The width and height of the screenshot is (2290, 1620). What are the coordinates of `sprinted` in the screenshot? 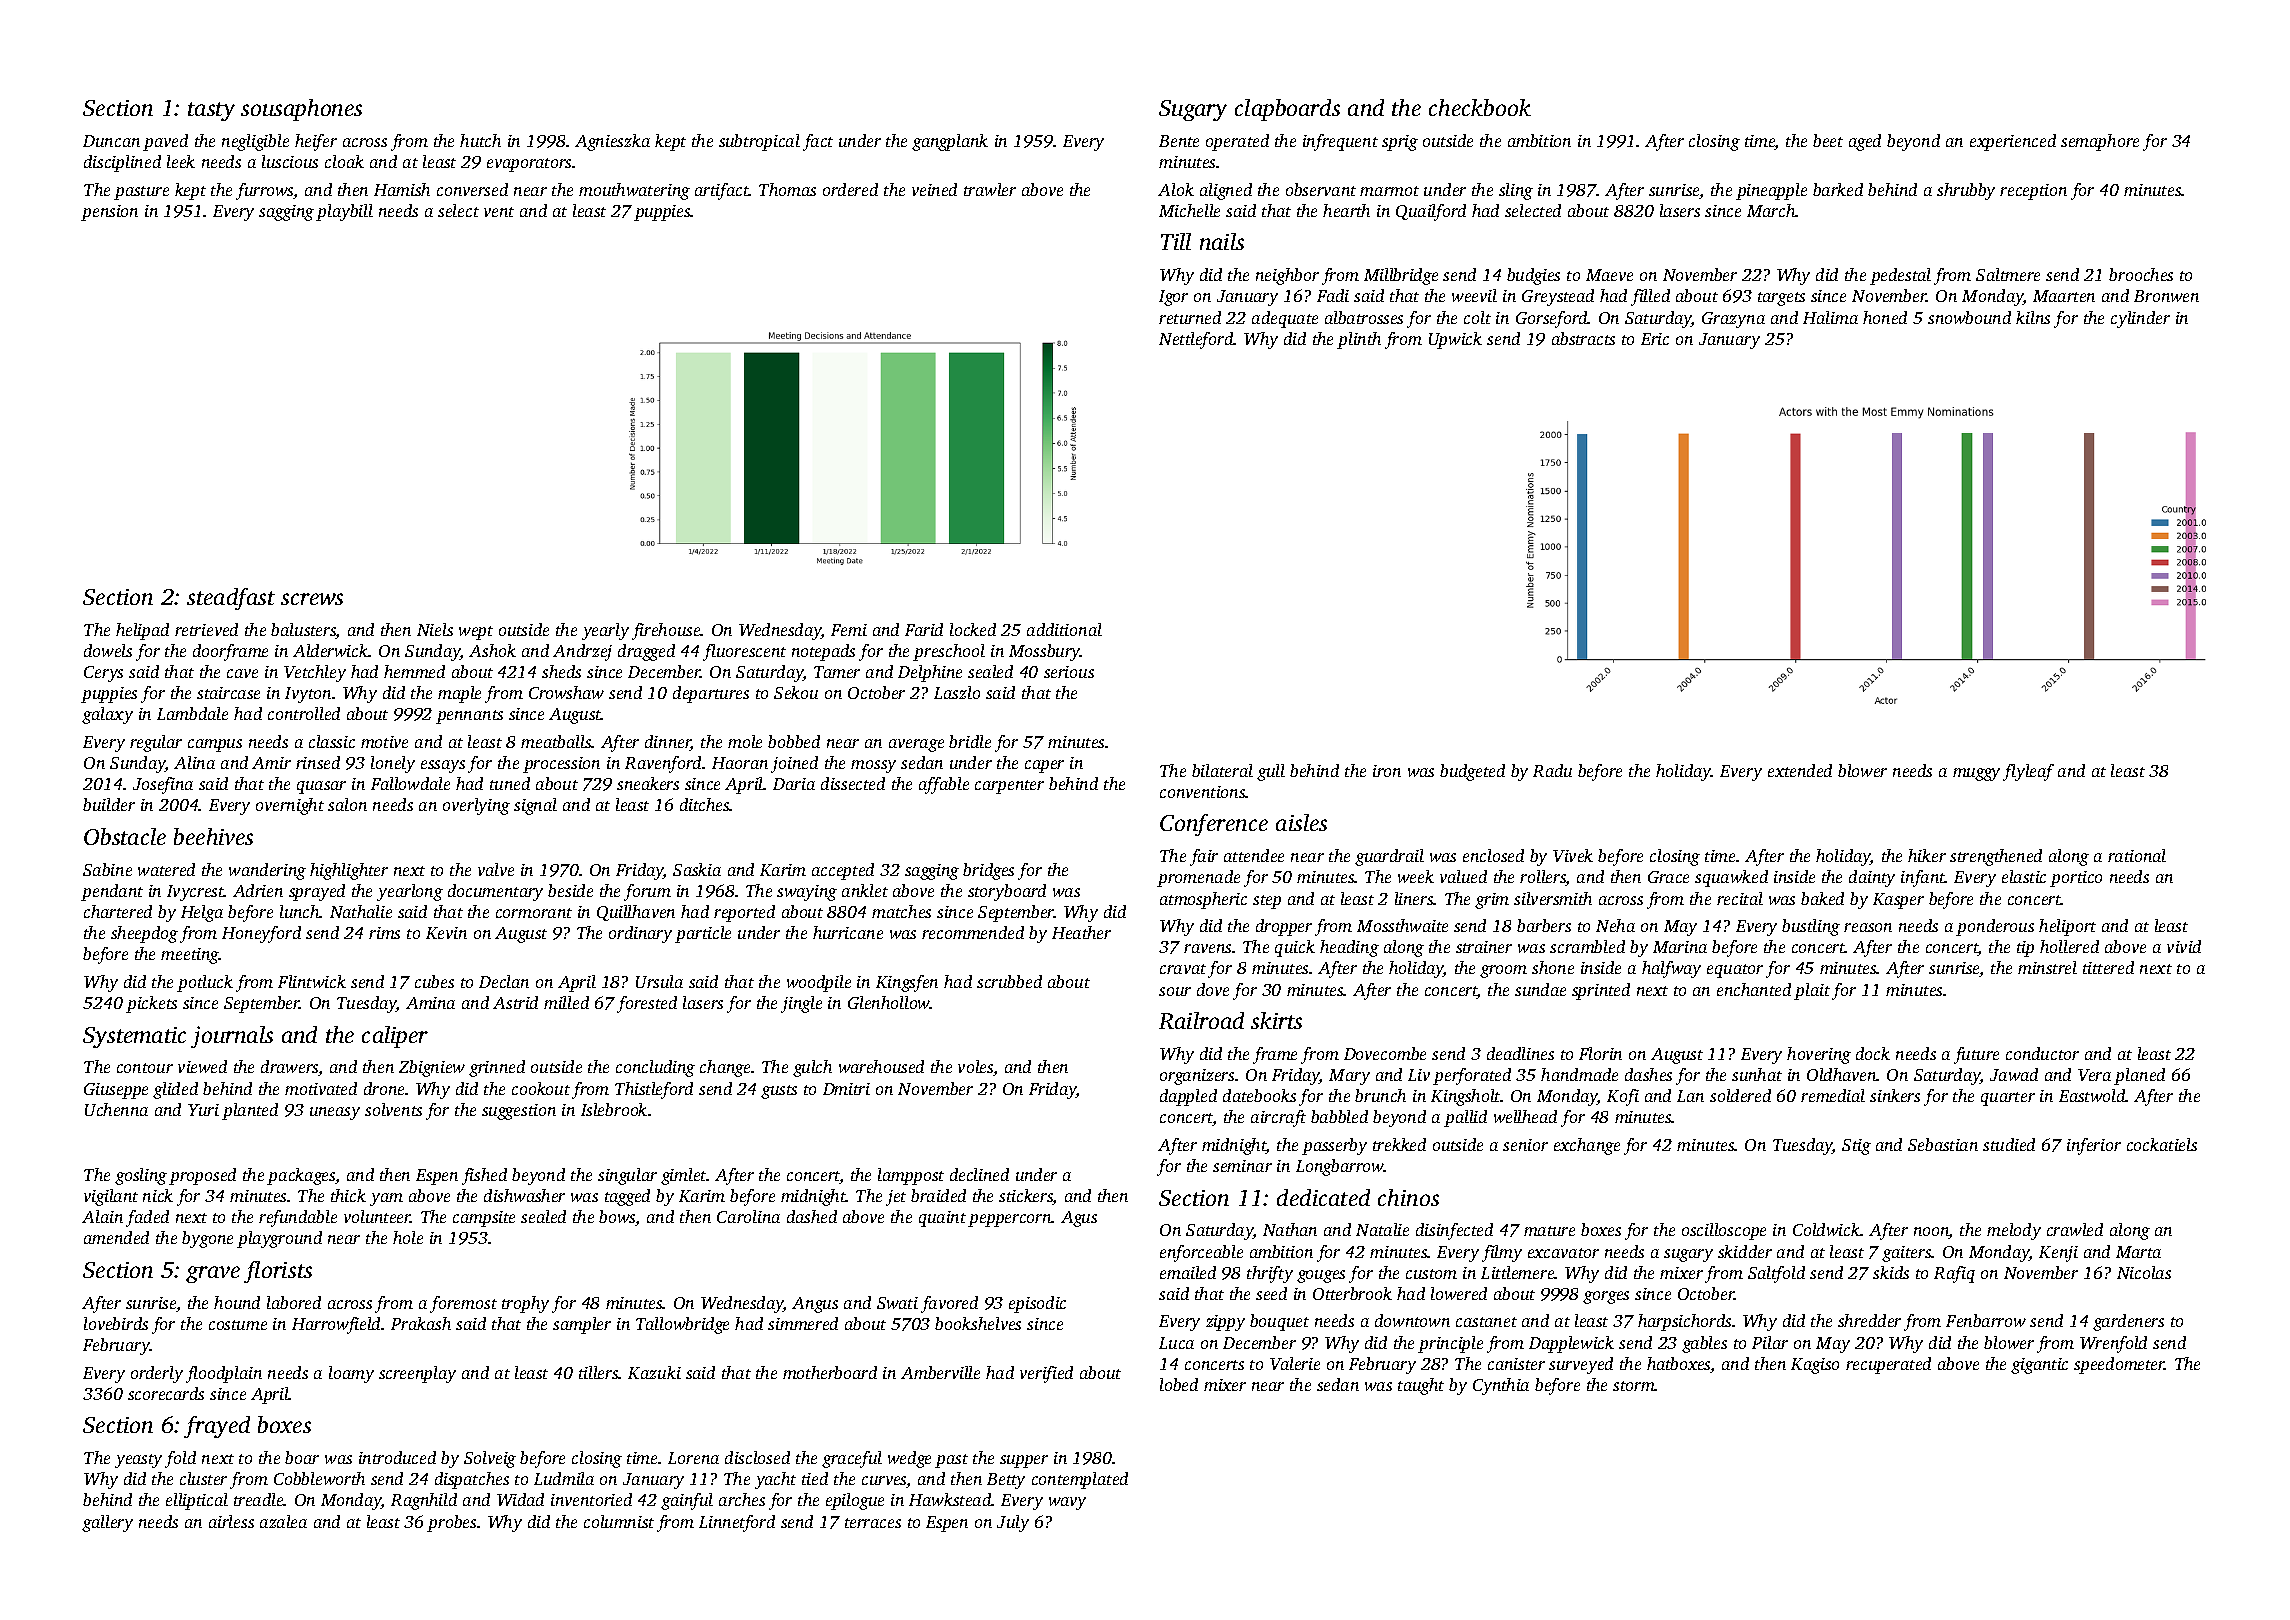 It's located at (1601, 991).
